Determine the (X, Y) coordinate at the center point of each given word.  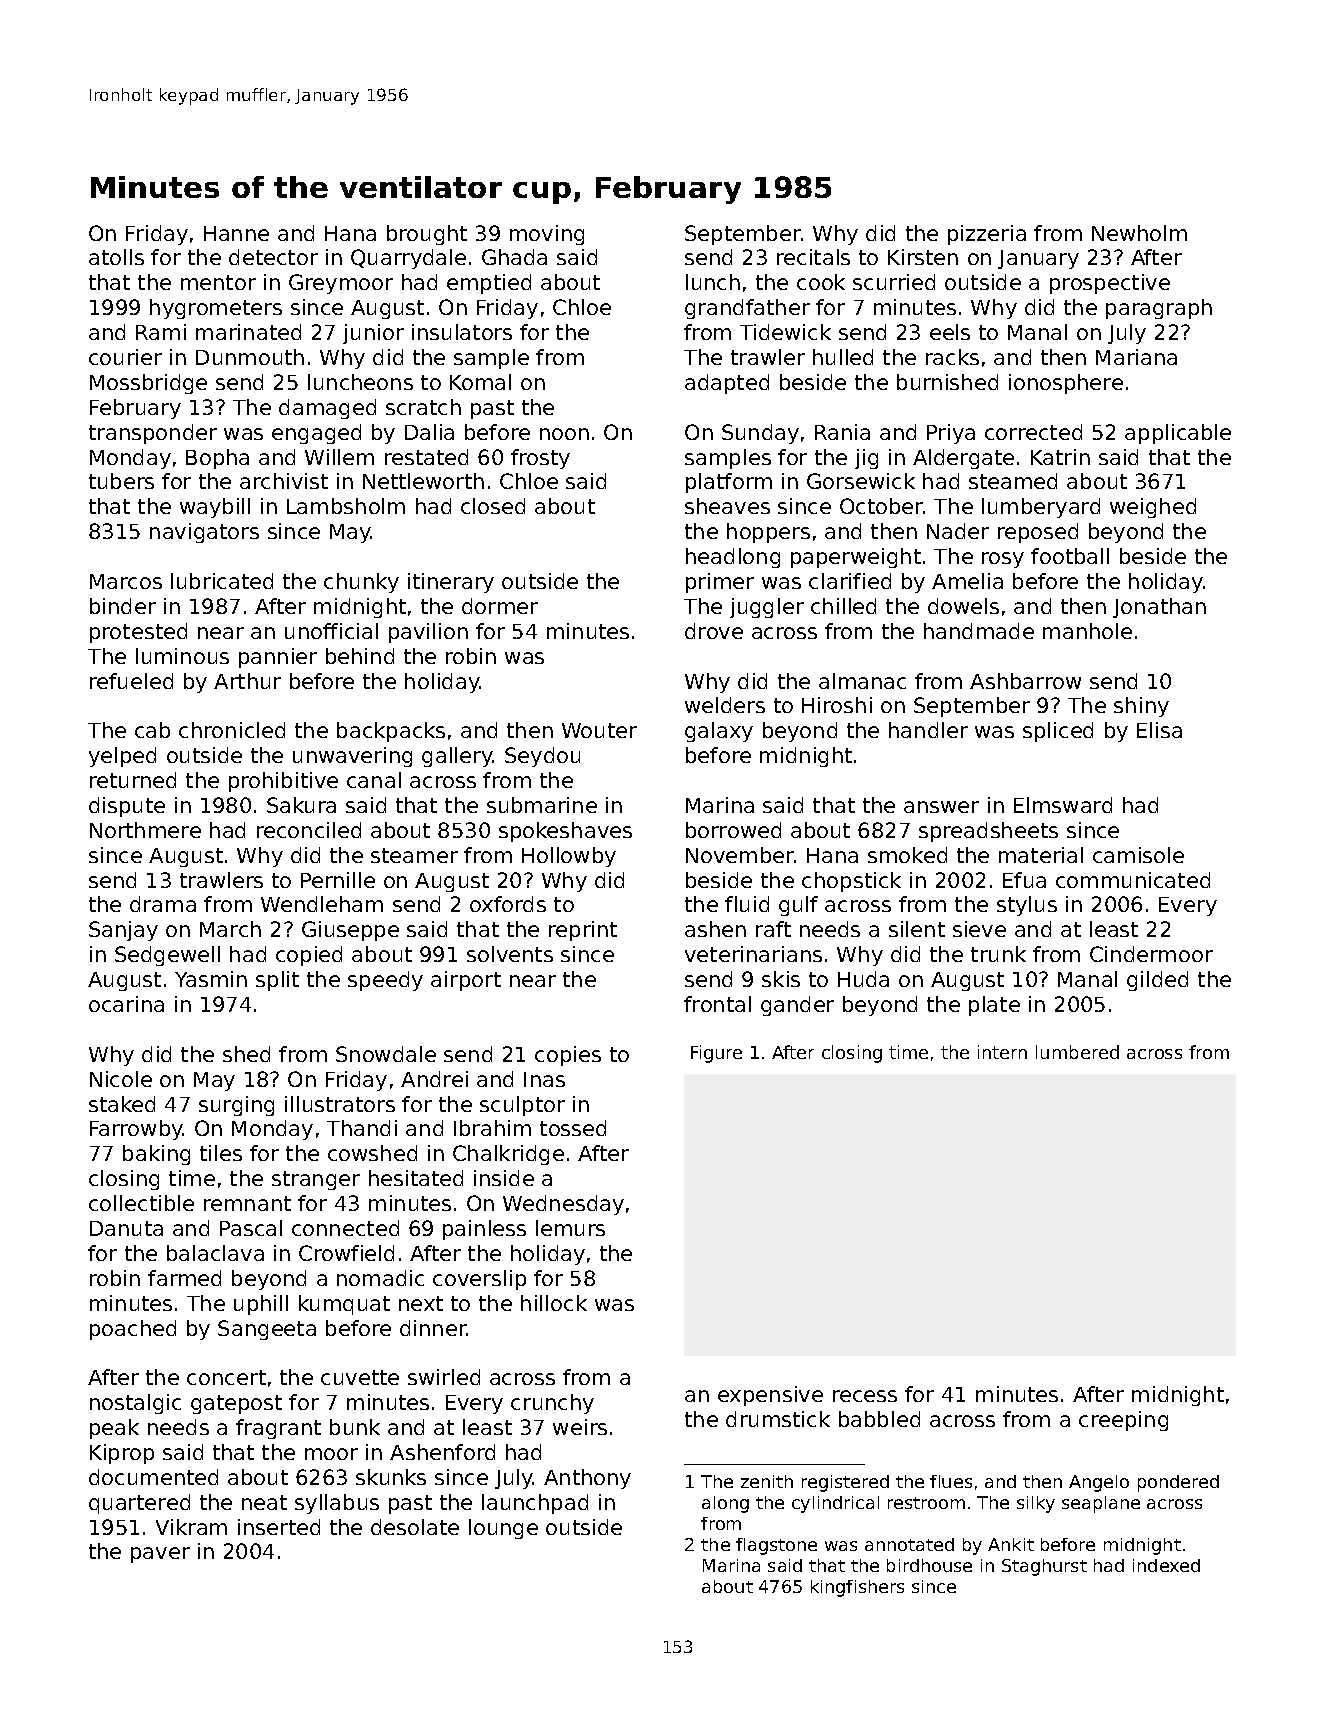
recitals (813, 257)
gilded (1157, 981)
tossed (573, 1128)
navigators (204, 533)
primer (720, 583)
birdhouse (929, 1565)
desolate (415, 1527)
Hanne (236, 233)
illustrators (340, 1104)
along (725, 1504)
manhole (1087, 631)
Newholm (1139, 233)
